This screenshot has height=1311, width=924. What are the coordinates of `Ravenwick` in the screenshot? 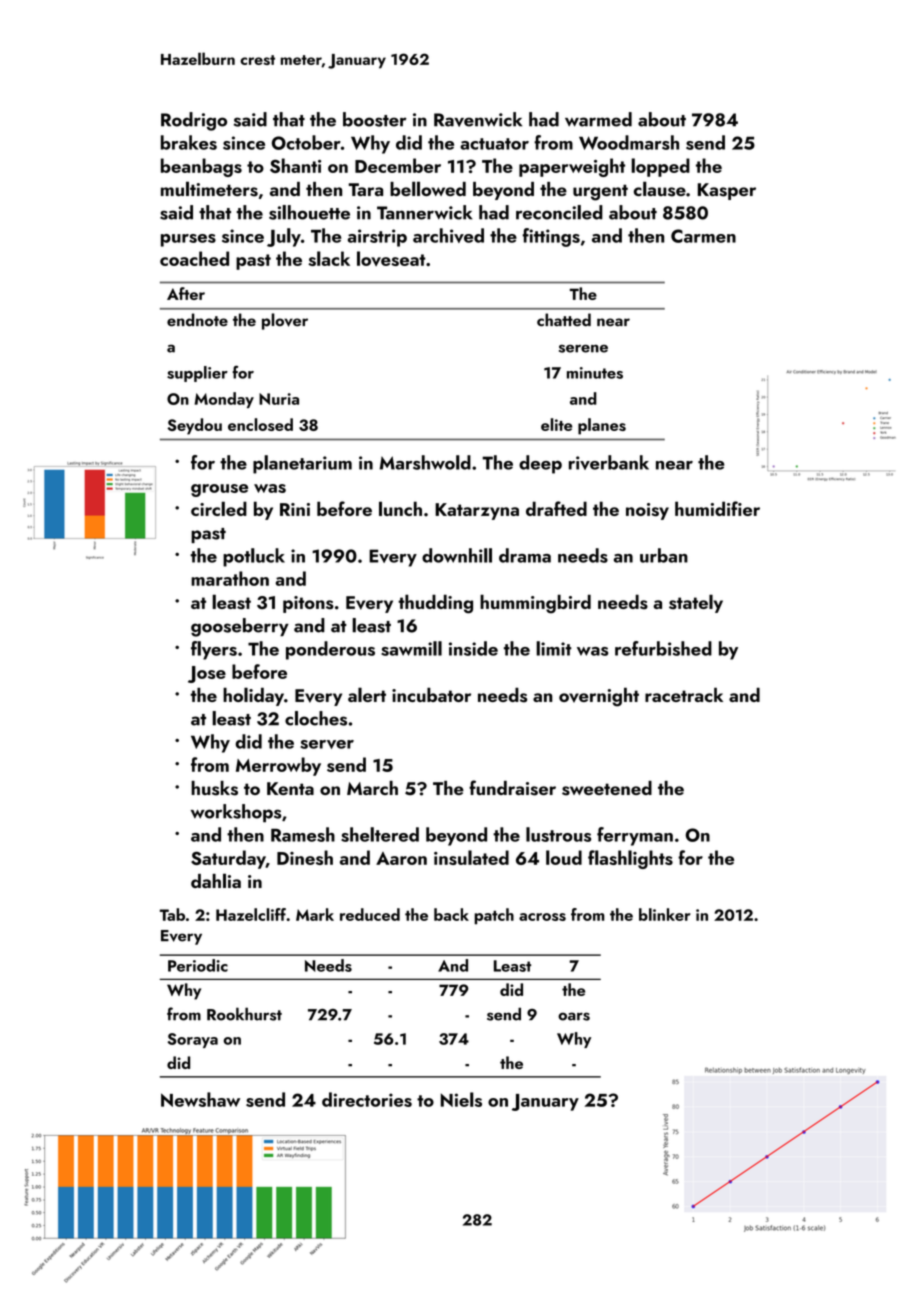 It's located at (478, 119).
